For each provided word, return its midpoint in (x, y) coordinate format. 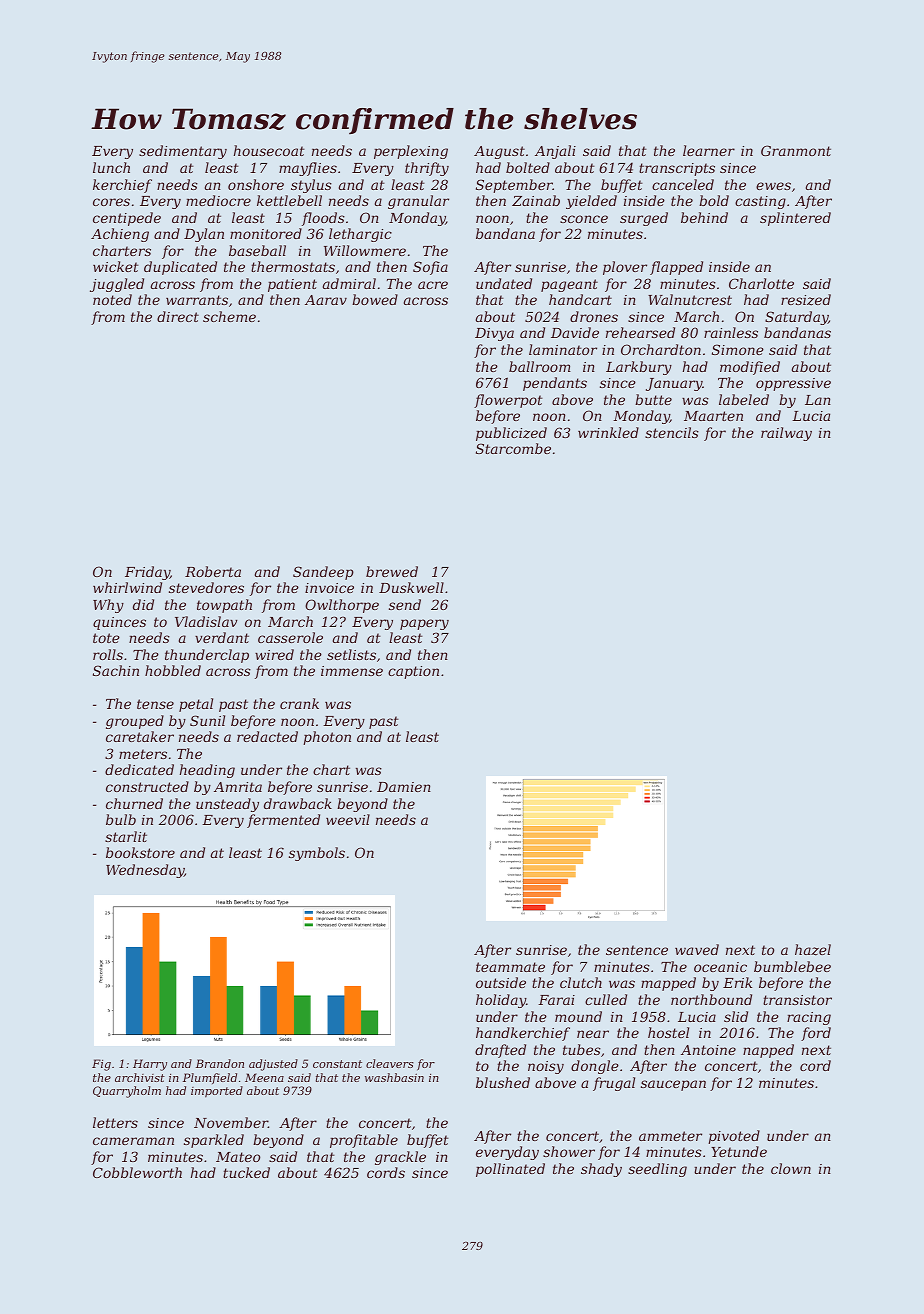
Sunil (207, 720)
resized (806, 300)
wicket (116, 266)
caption (413, 672)
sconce (584, 219)
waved (697, 949)
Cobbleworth (137, 1172)
